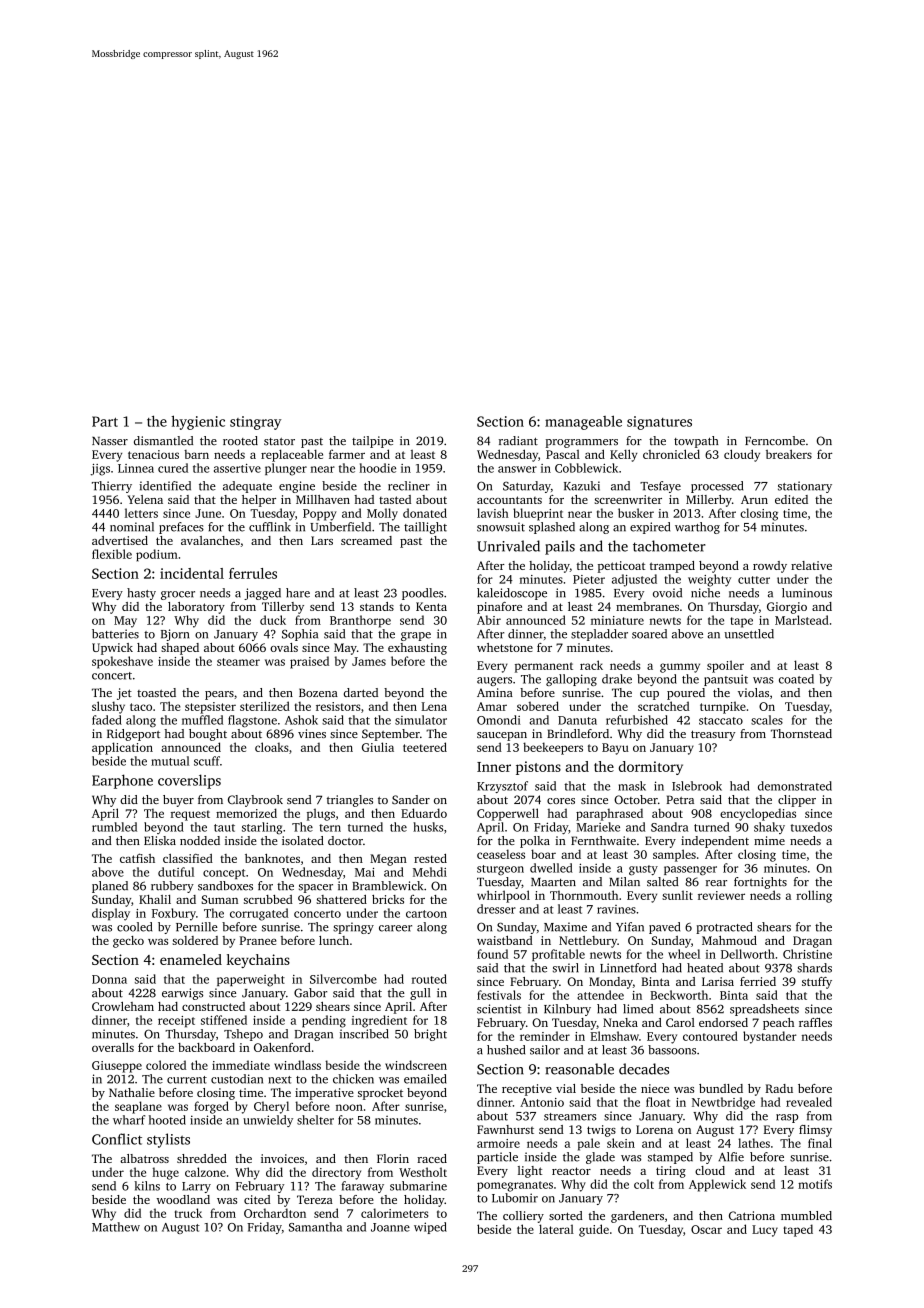 The width and height of the page is (924, 1308). Describe the element at coordinates (255, 801) in the page. I see `Claybrook` at that location.
